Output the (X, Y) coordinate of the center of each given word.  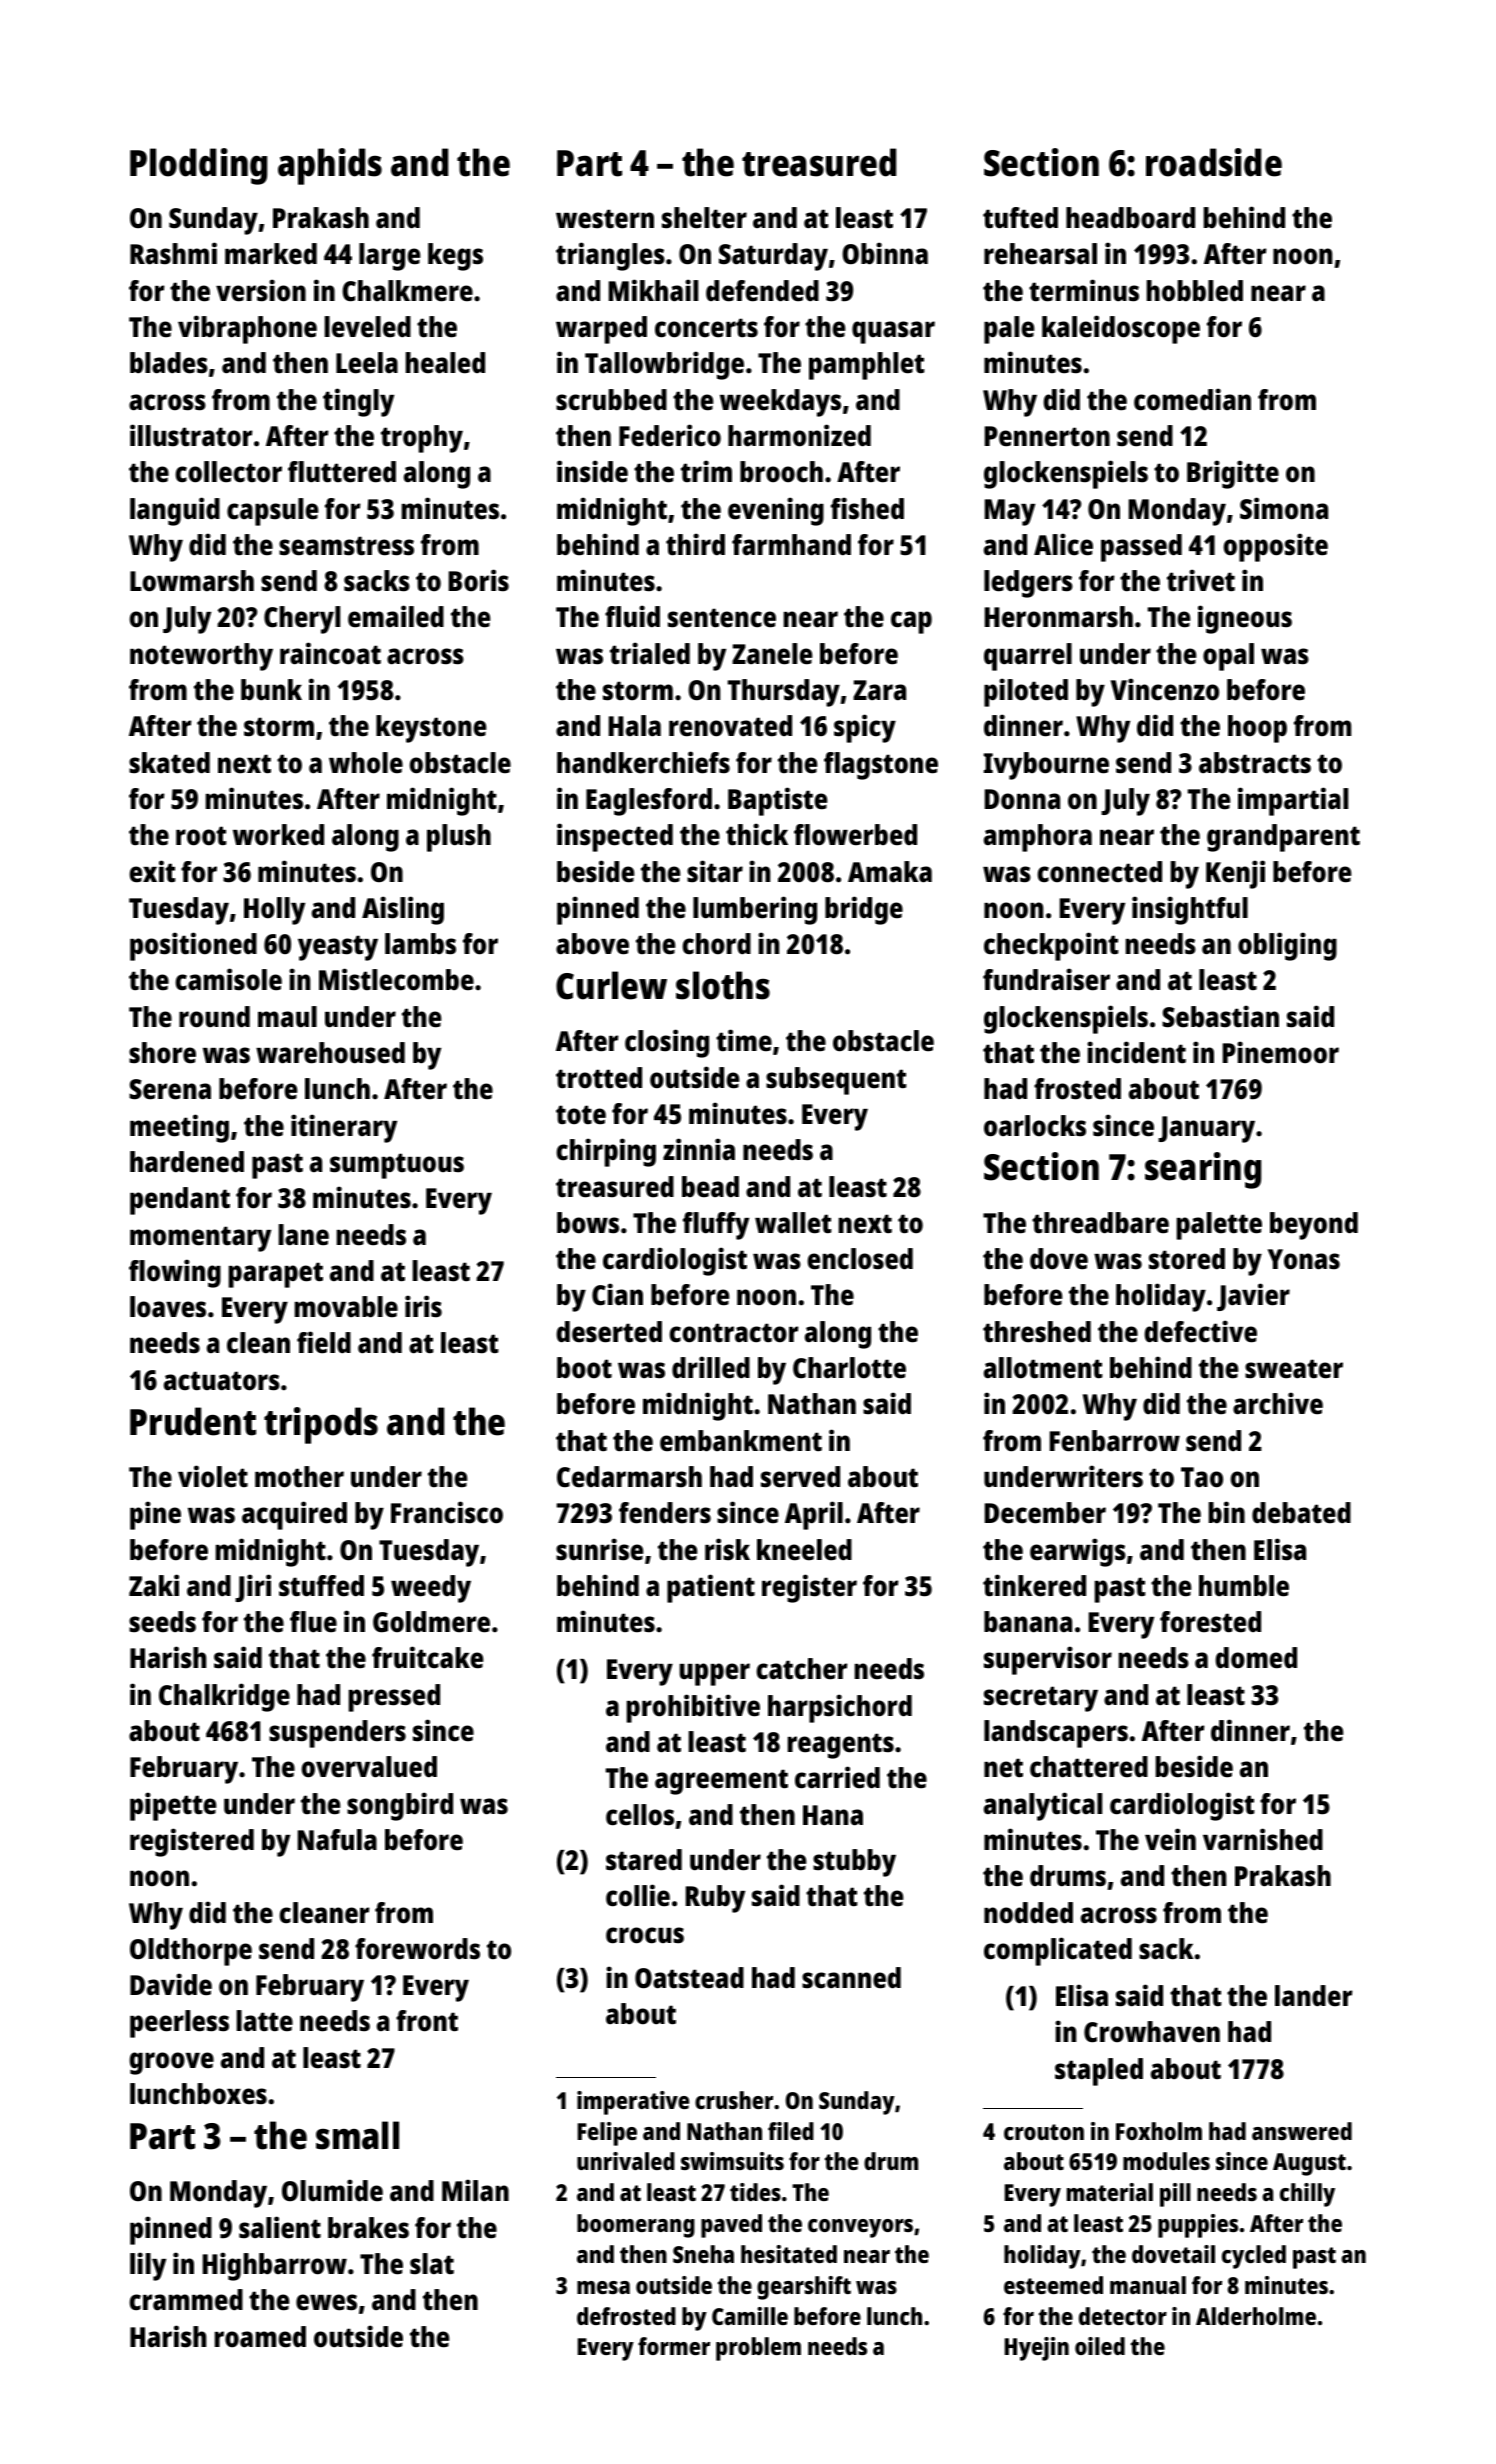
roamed (260, 2337)
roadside (1214, 162)
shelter (704, 218)
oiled (1100, 2346)
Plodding (198, 166)
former (674, 2346)
